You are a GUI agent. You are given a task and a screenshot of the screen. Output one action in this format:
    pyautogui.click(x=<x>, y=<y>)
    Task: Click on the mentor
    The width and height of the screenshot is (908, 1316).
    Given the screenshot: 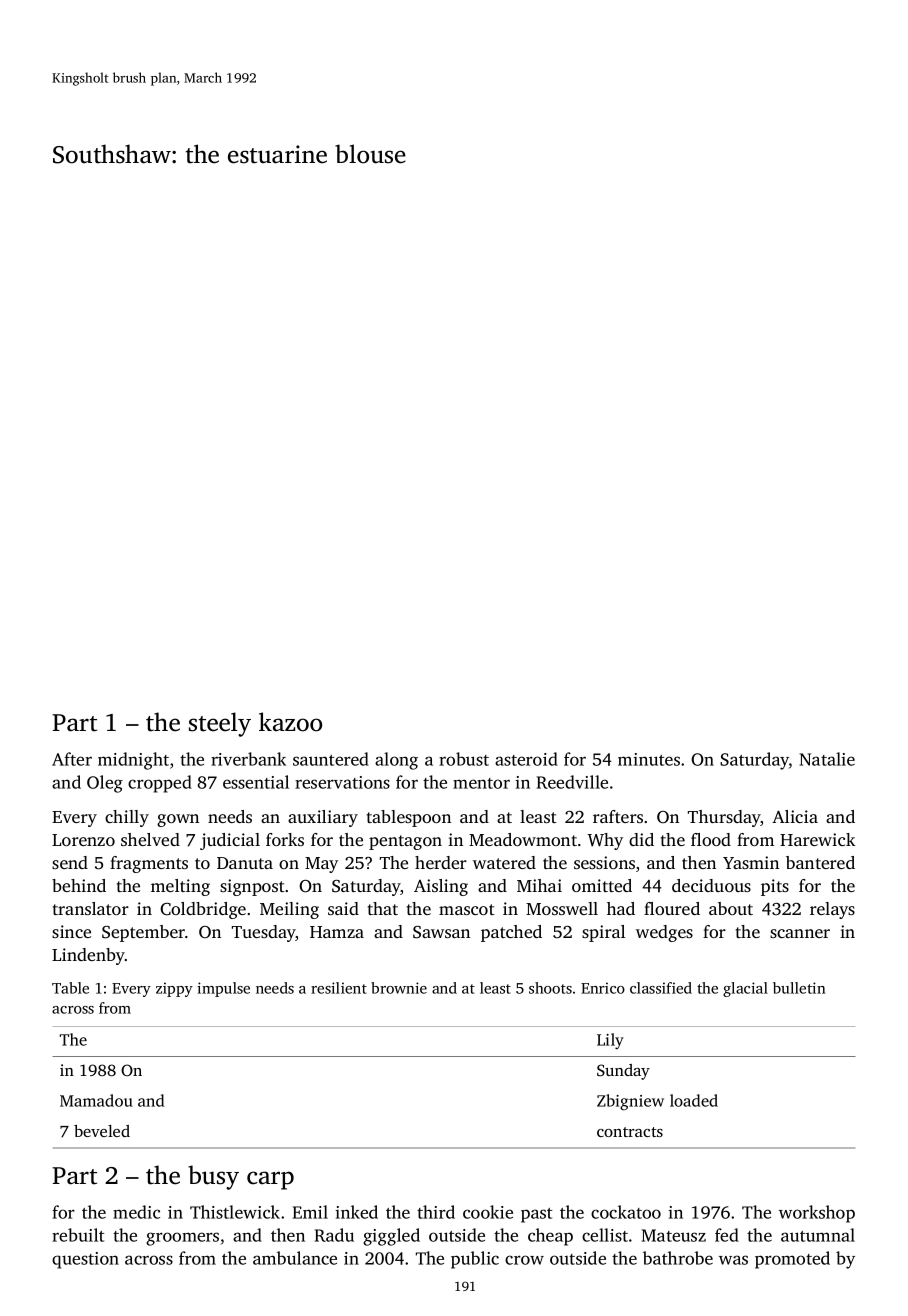 What is the action you would take?
    pyautogui.click(x=481, y=783)
